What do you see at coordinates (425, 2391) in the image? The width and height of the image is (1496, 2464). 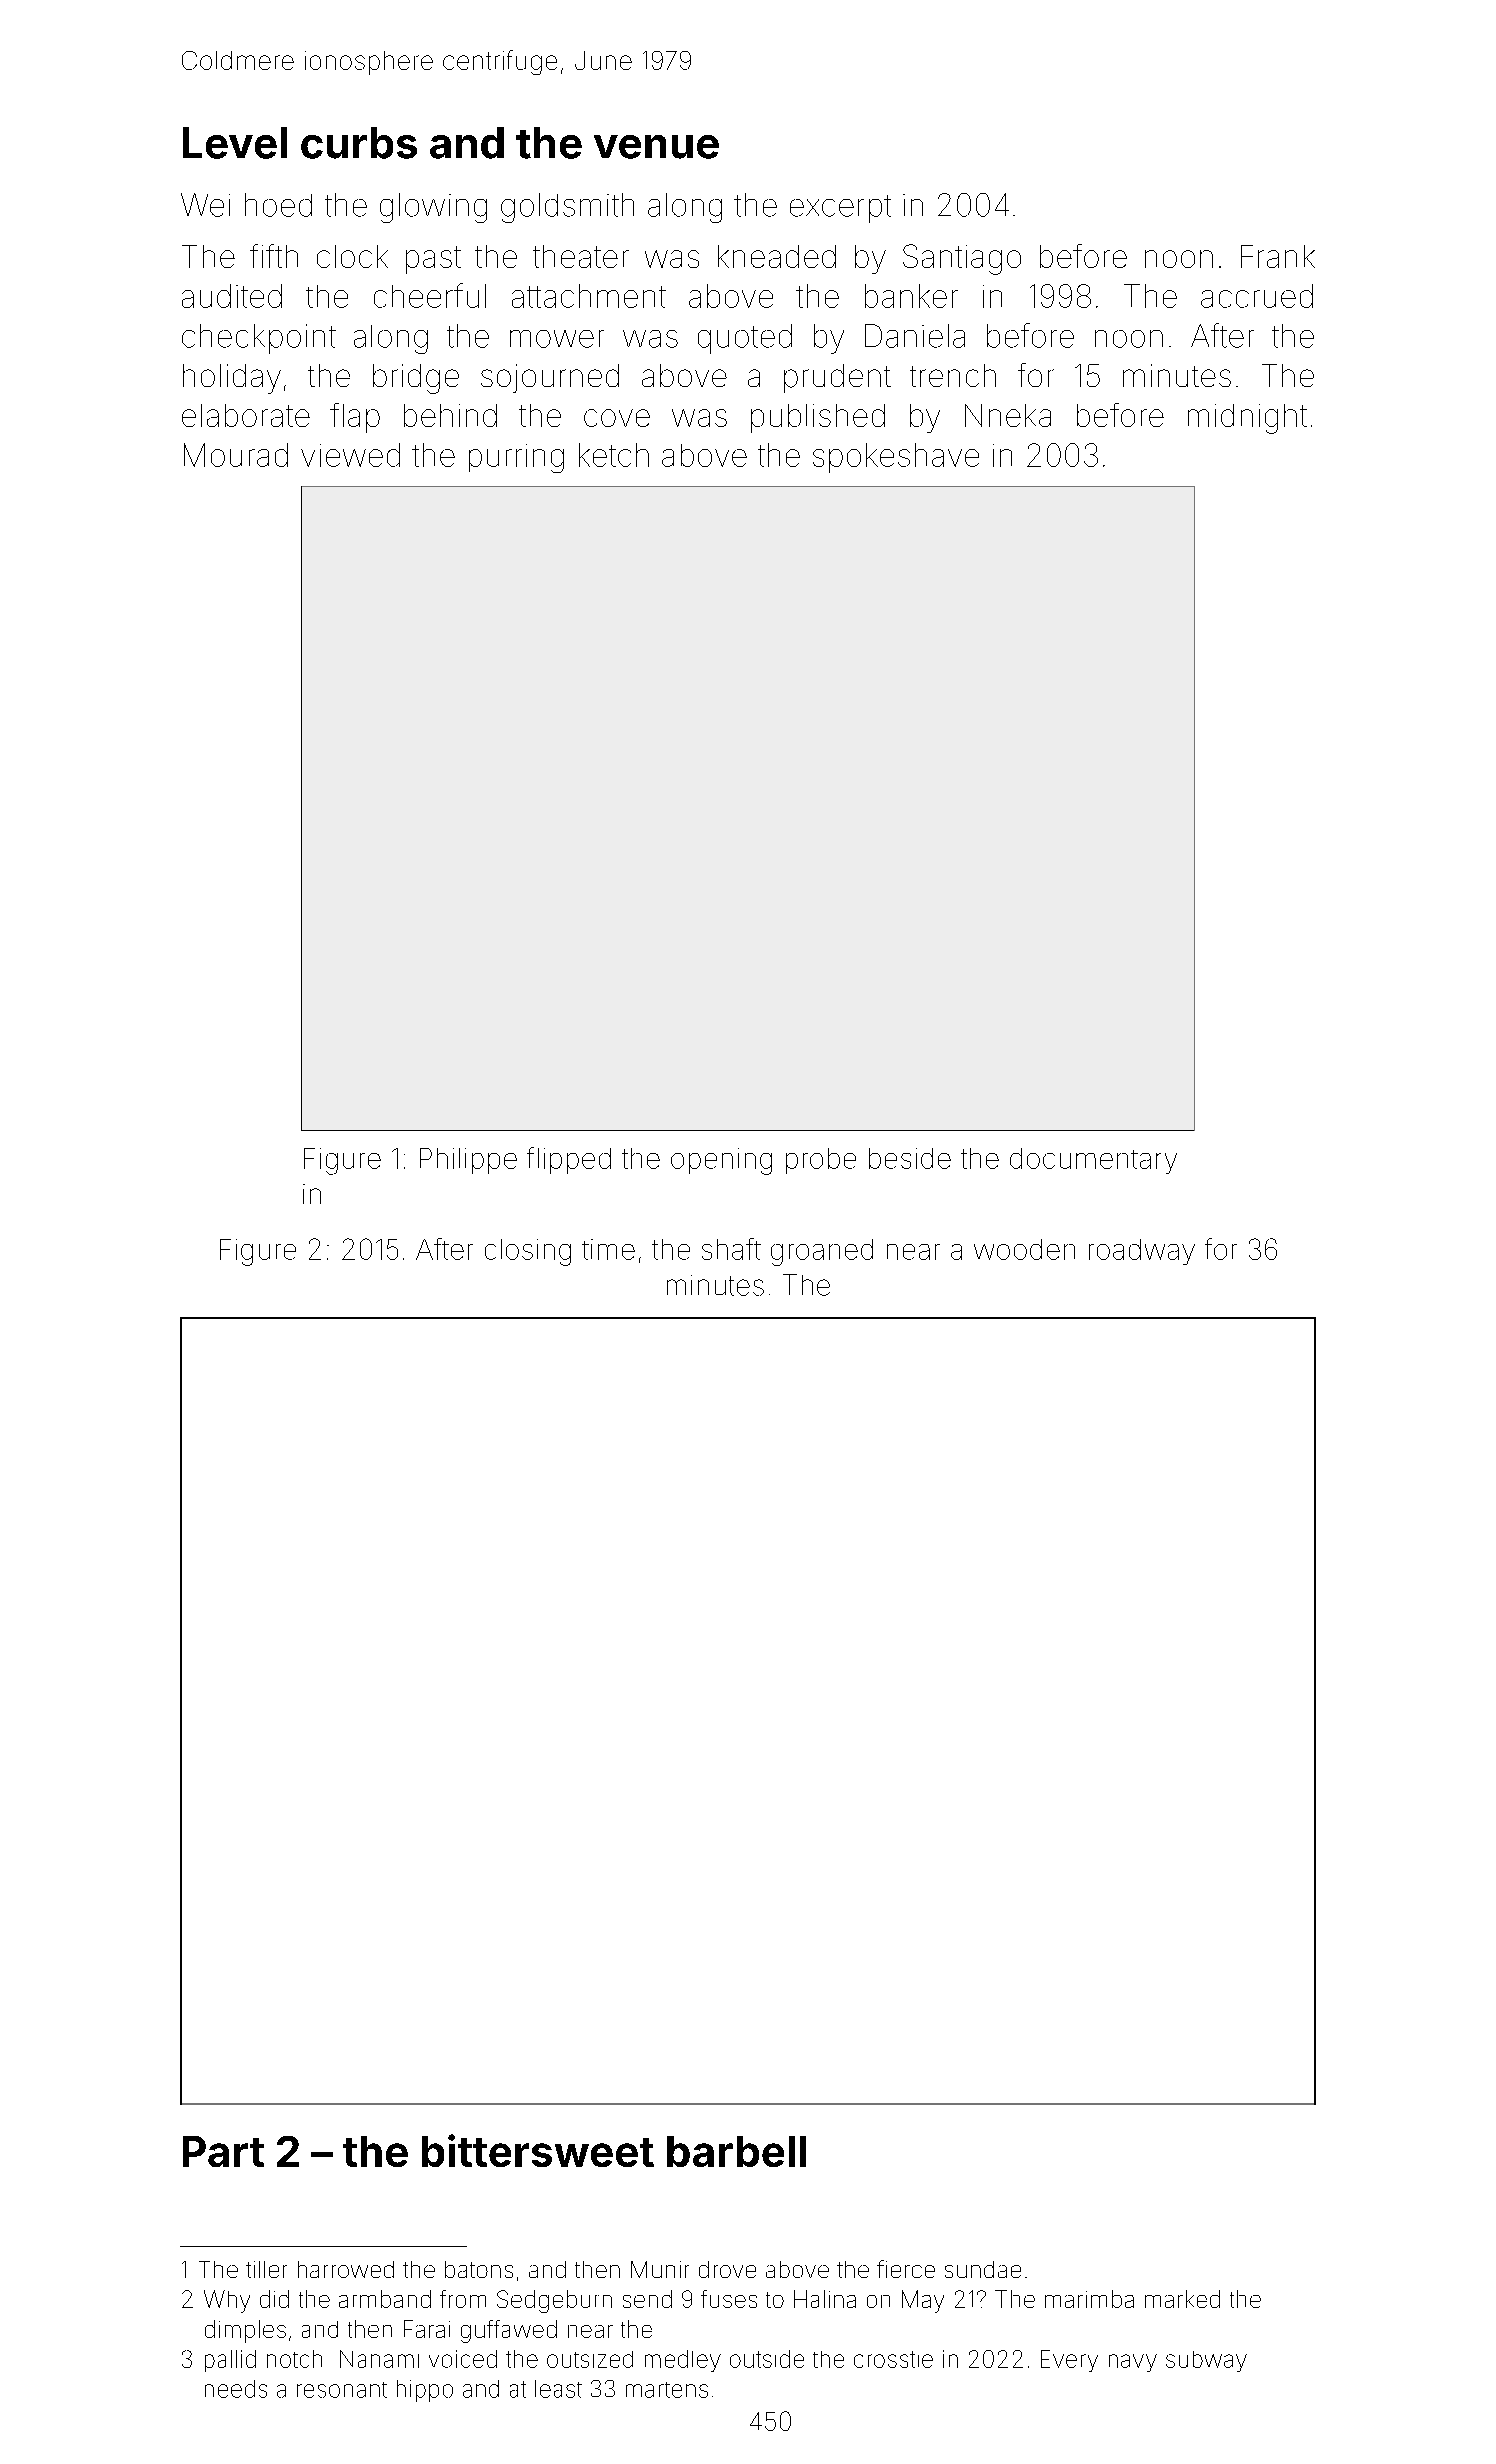 I see `hippo` at bounding box center [425, 2391].
